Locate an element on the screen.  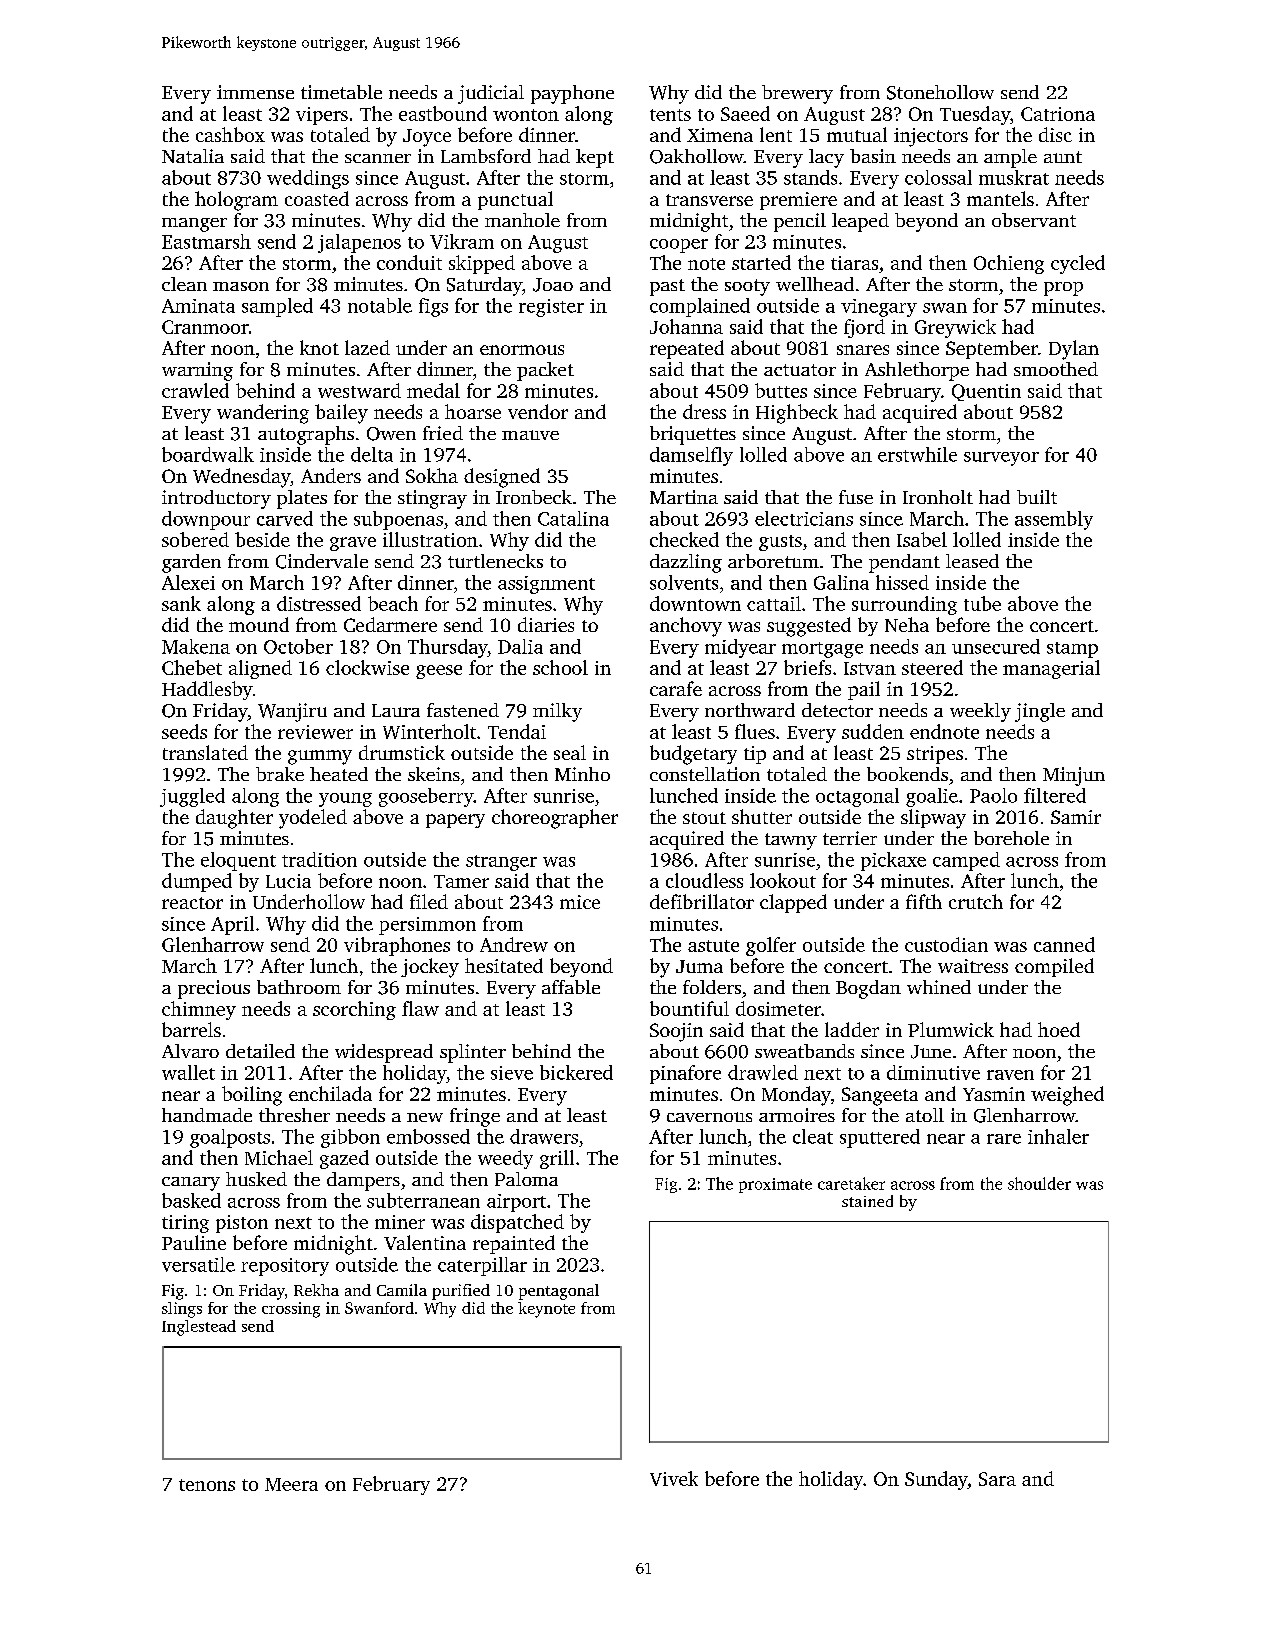
Sara is located at coordinates (997, 1479).
